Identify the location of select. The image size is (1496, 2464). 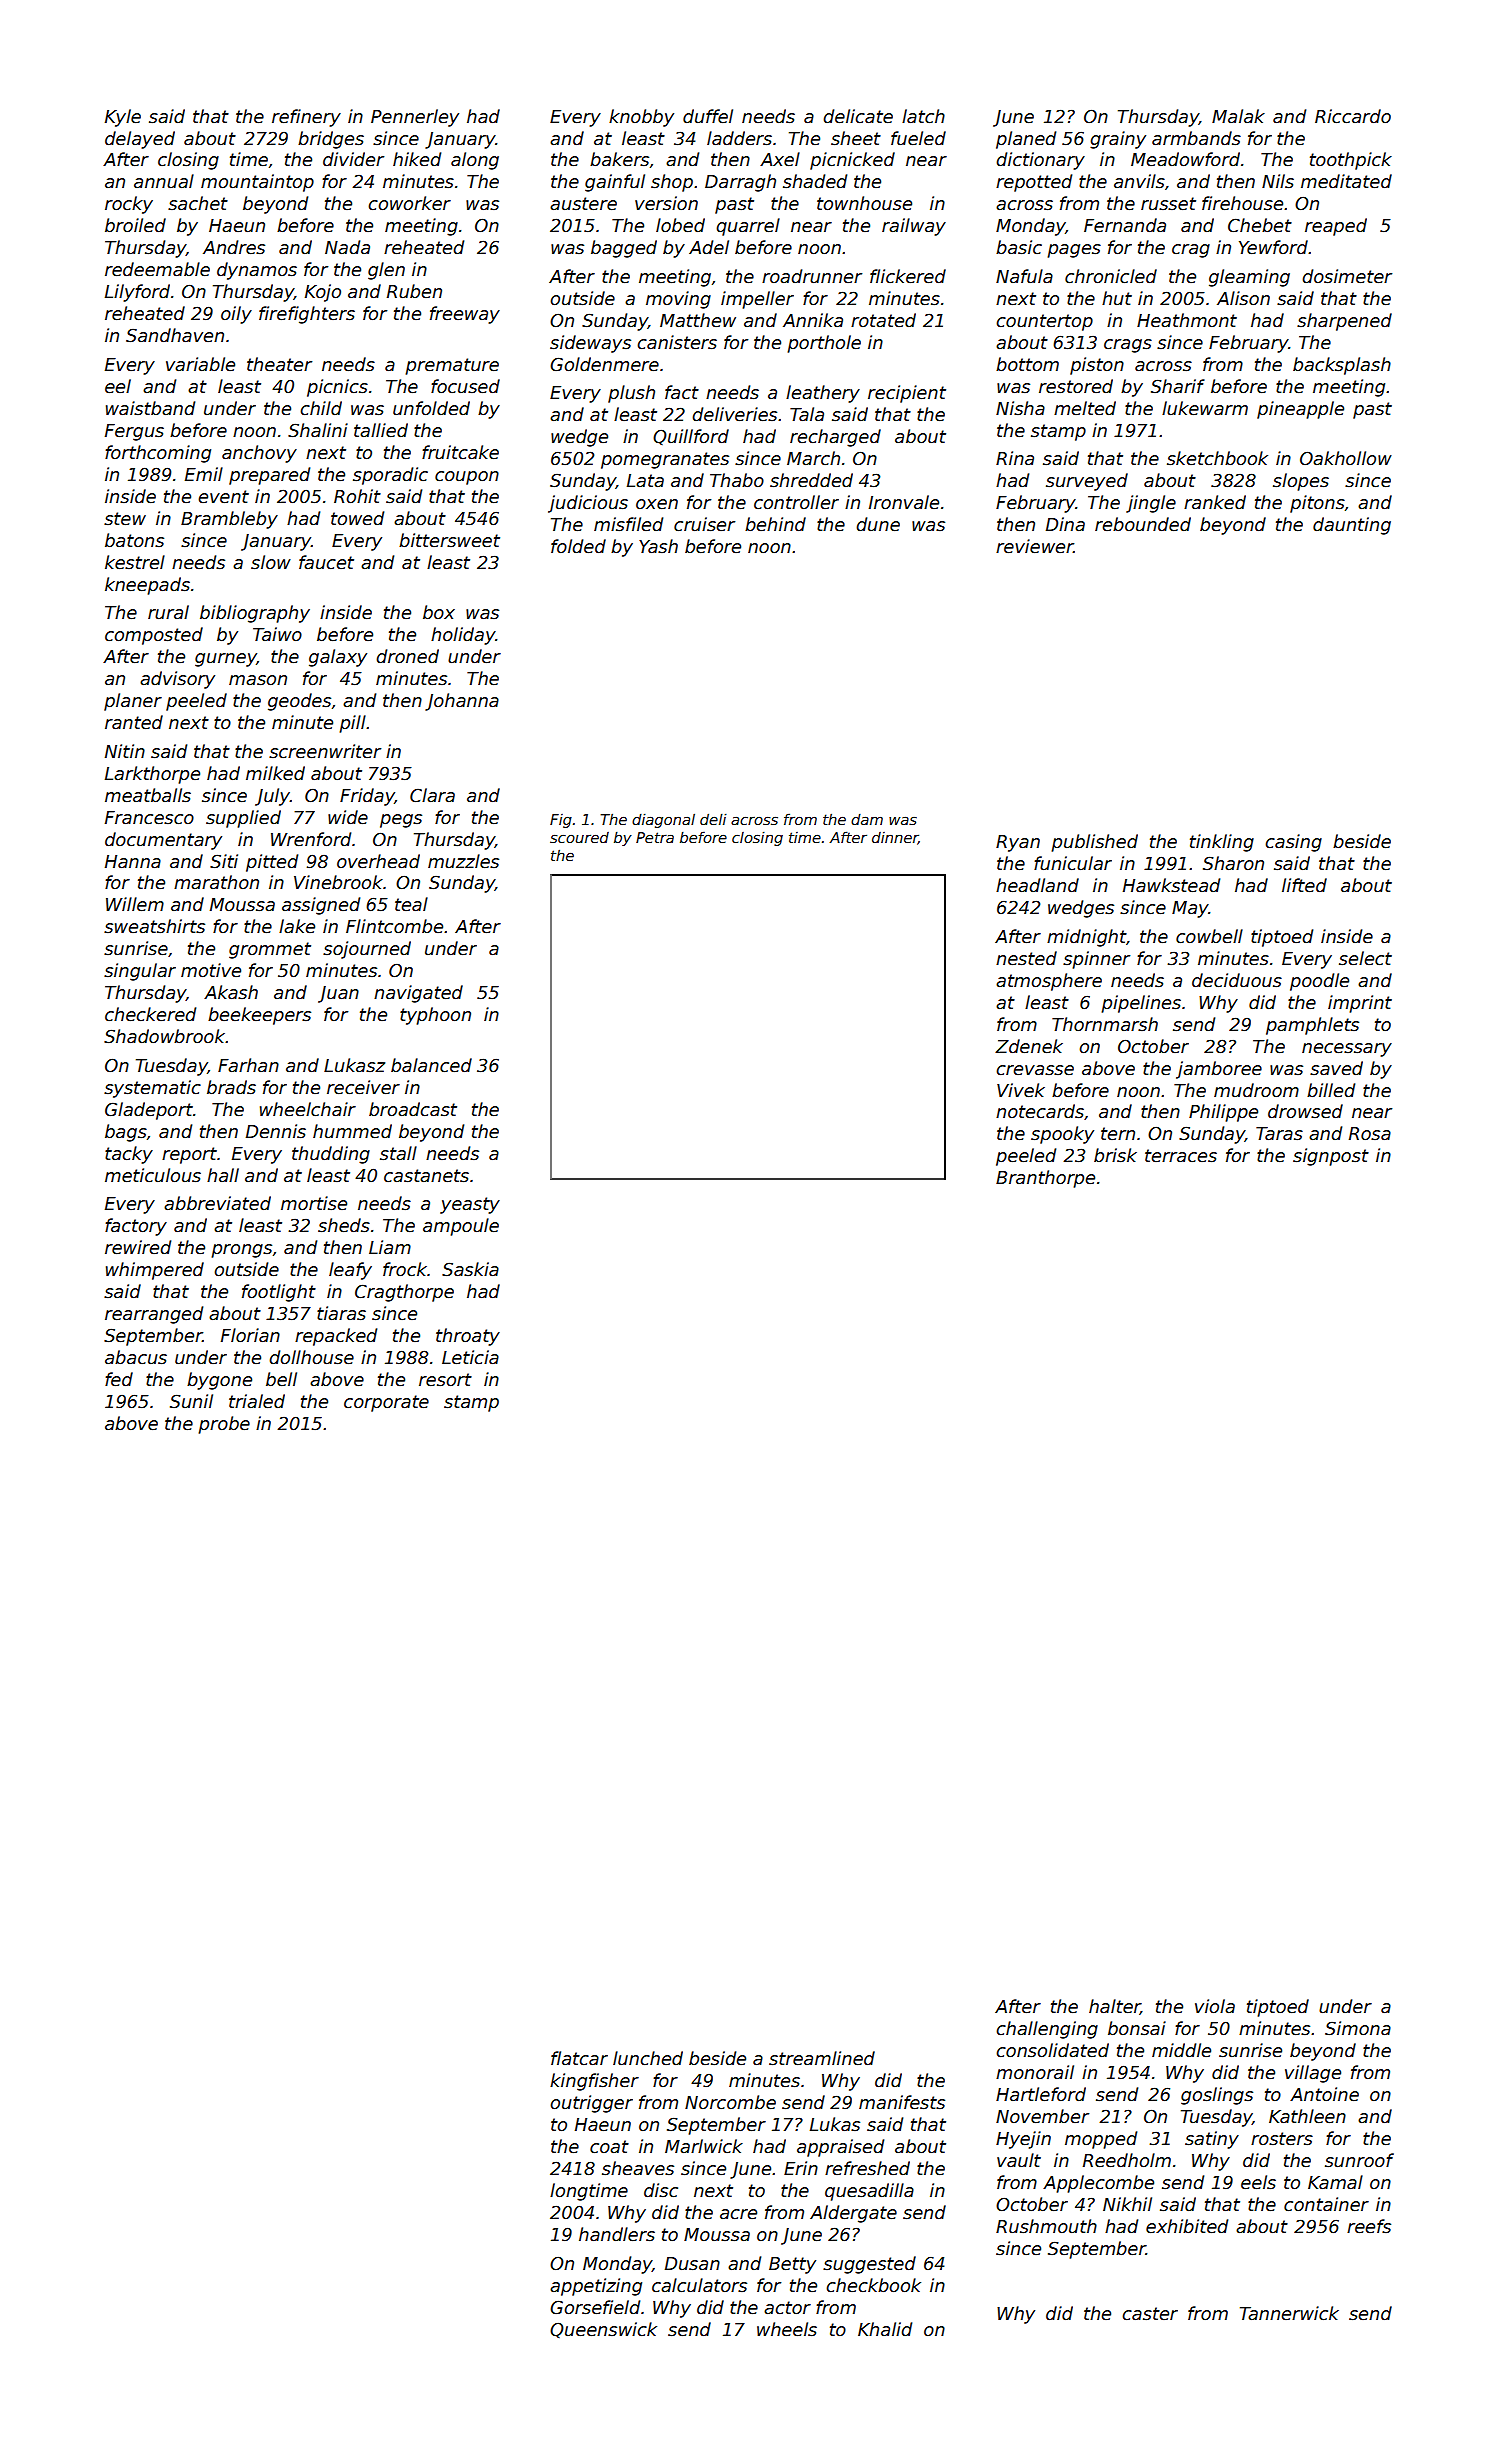
(1365, 958).
